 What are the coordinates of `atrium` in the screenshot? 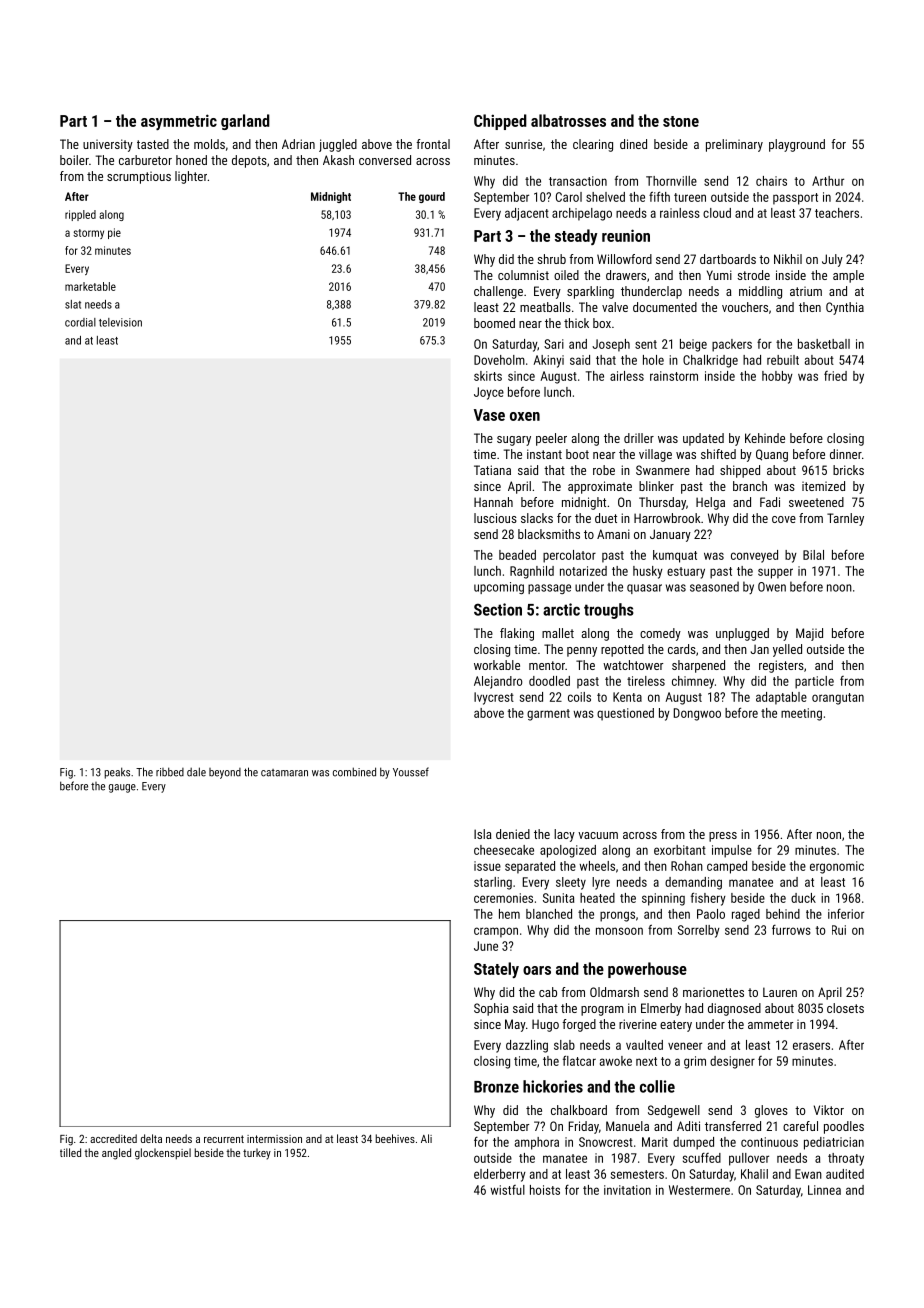 It's located at (806, 291).
